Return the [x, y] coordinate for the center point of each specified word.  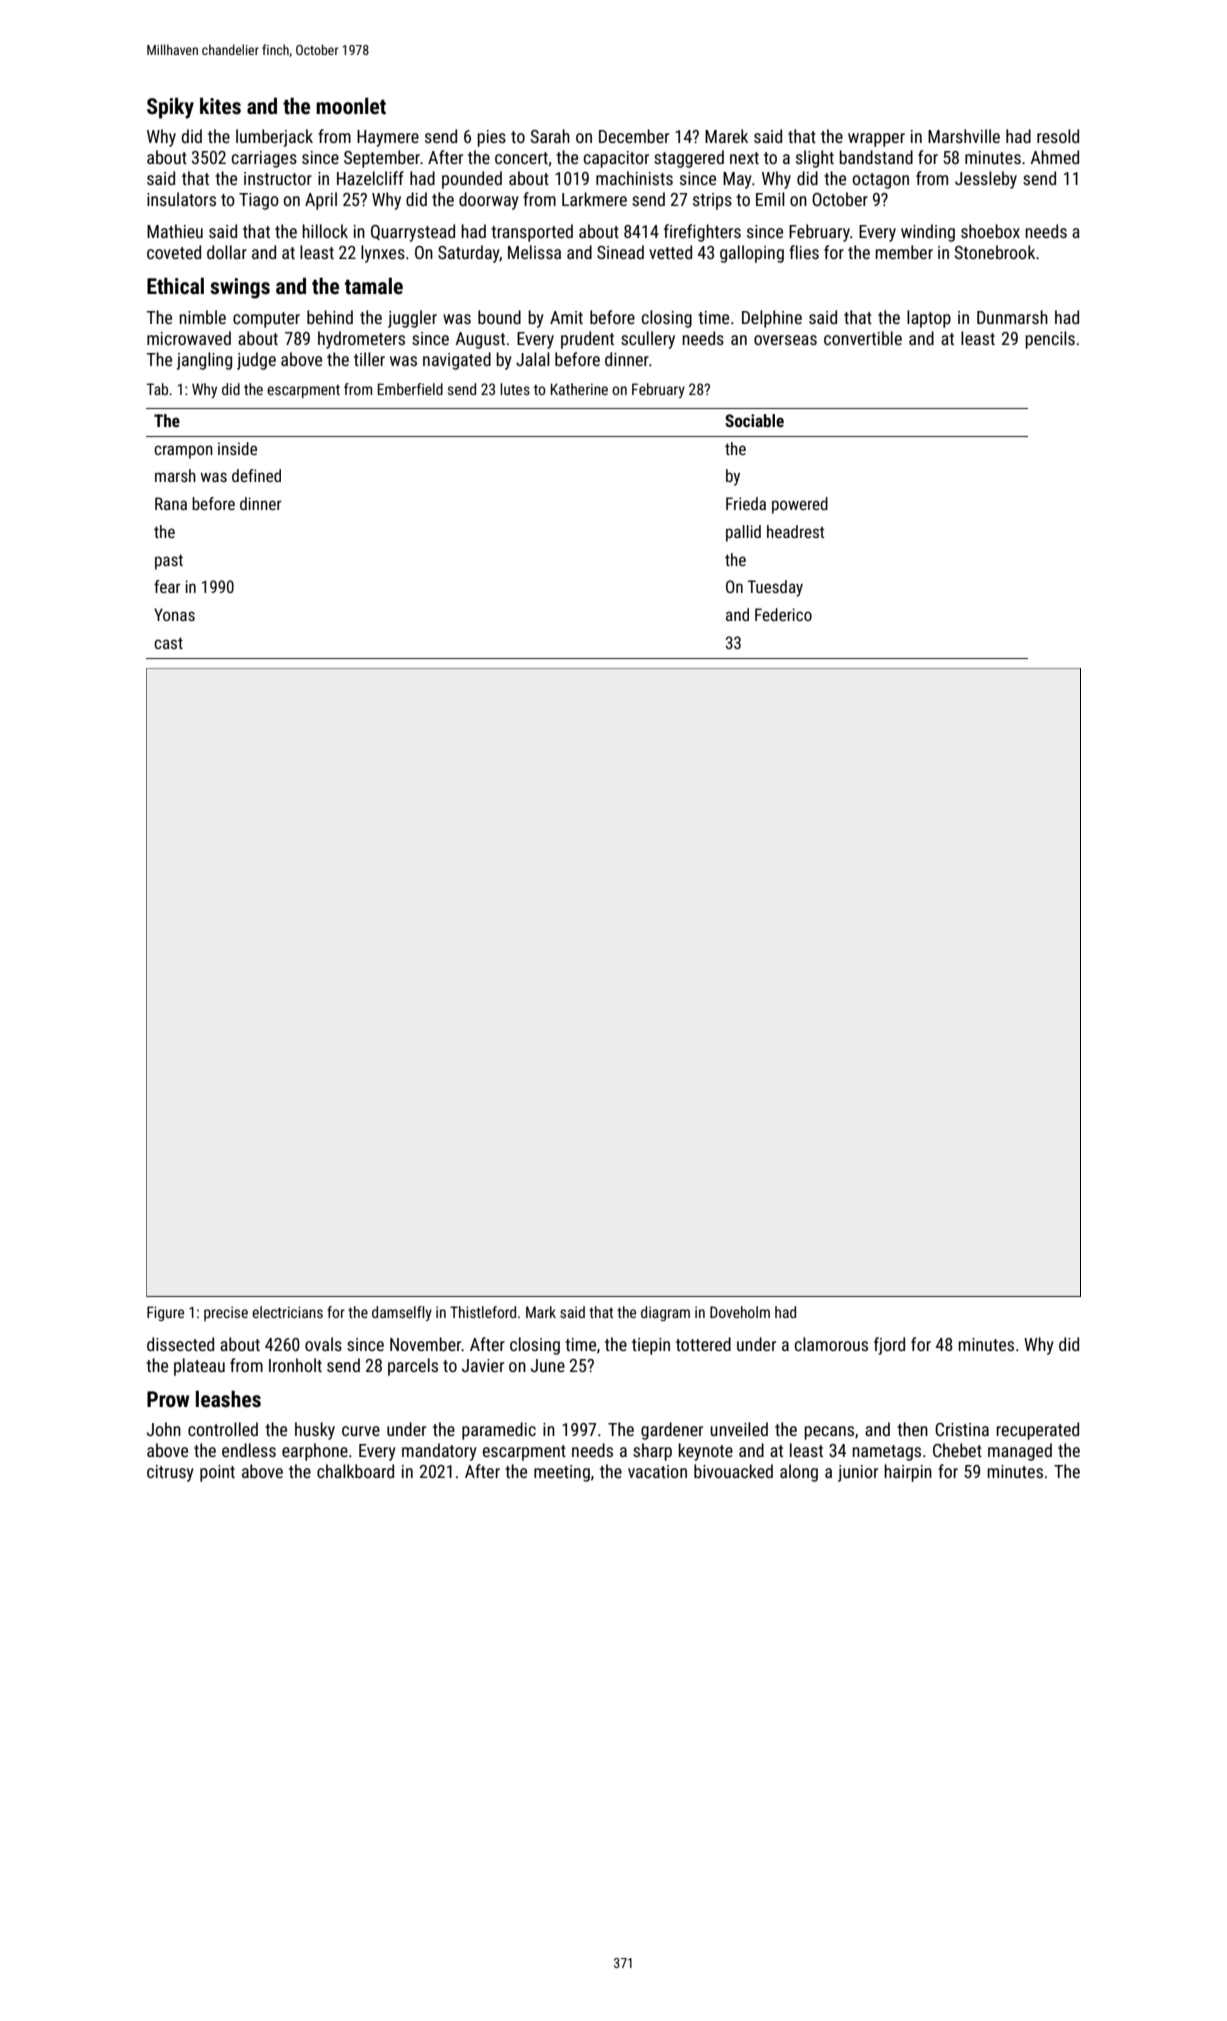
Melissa [534, 252]
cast [168, 643]
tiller [369, 359]
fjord [889, 1346]
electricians [287, 1312]
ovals [323, 1344]
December [634, 136]
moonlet [351, 106]
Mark [541, 1312]
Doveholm [740, 1312]
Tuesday [775, 588]
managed [1020, 1452]
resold [1058, 136]
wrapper [876, 140]
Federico [783, 614]
